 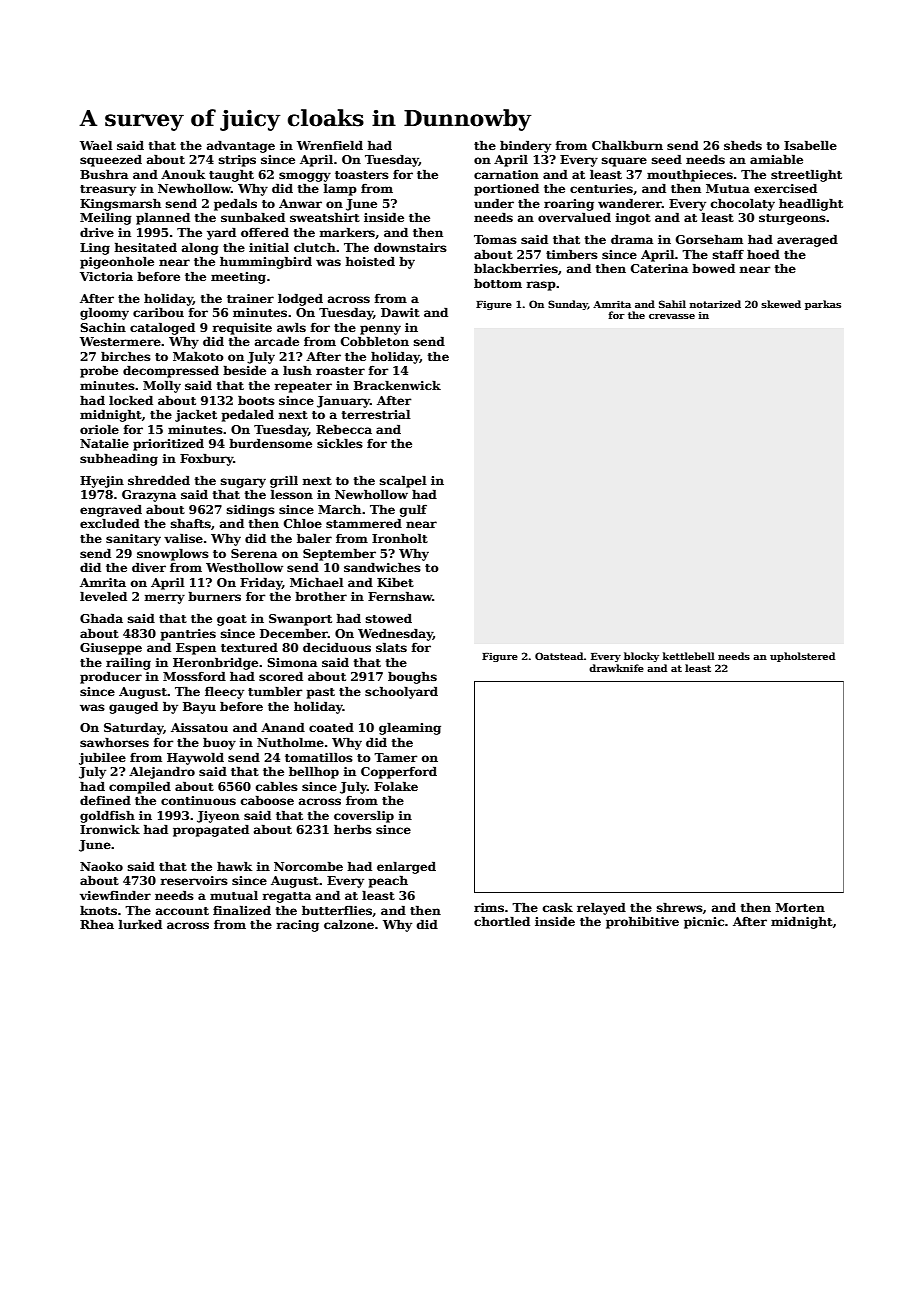 I want to click on Chalkburn, so click(x=627, y=145).
